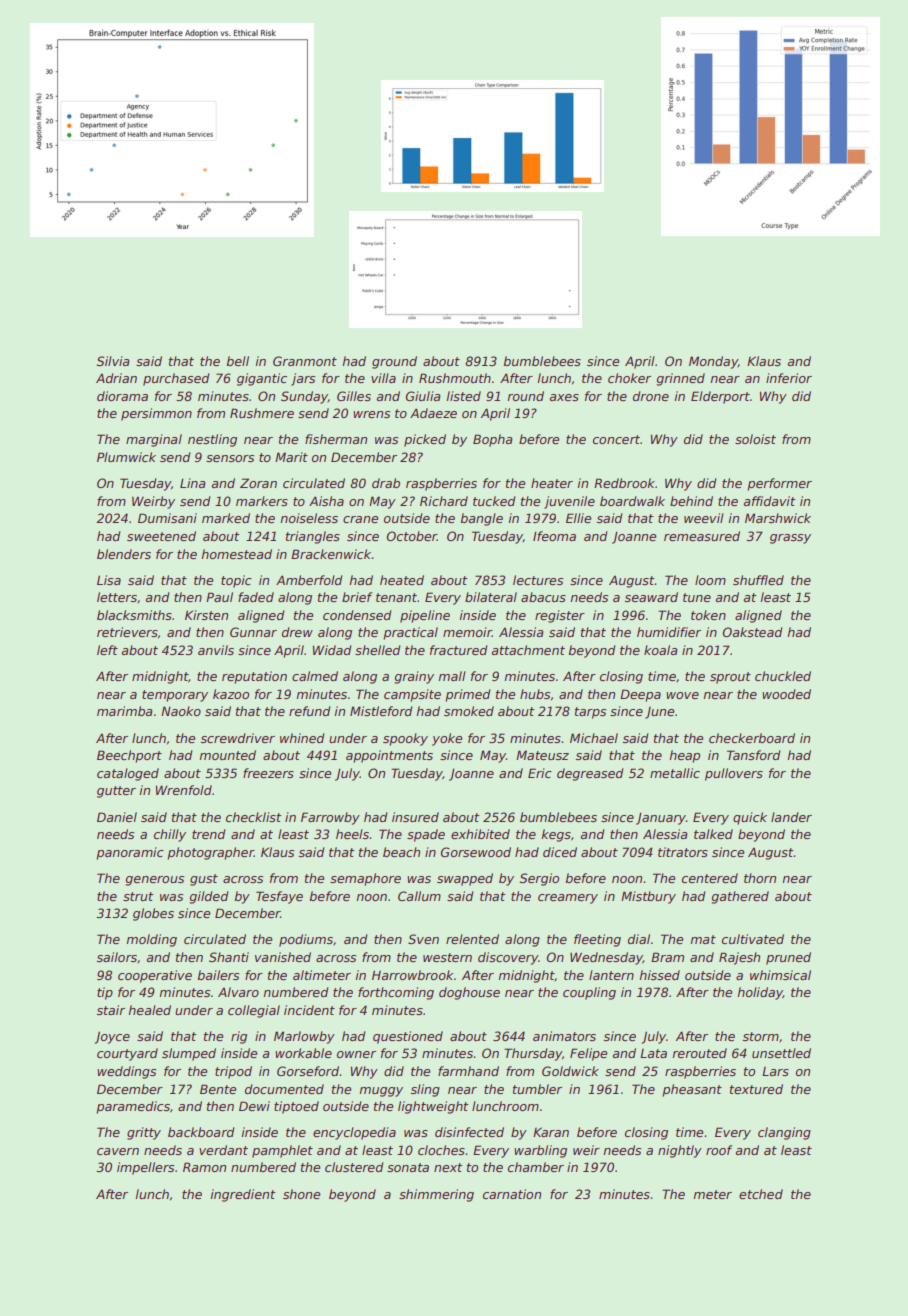 The image size is (908, 1316). I want to click on Silvia, so click(113, 361).
